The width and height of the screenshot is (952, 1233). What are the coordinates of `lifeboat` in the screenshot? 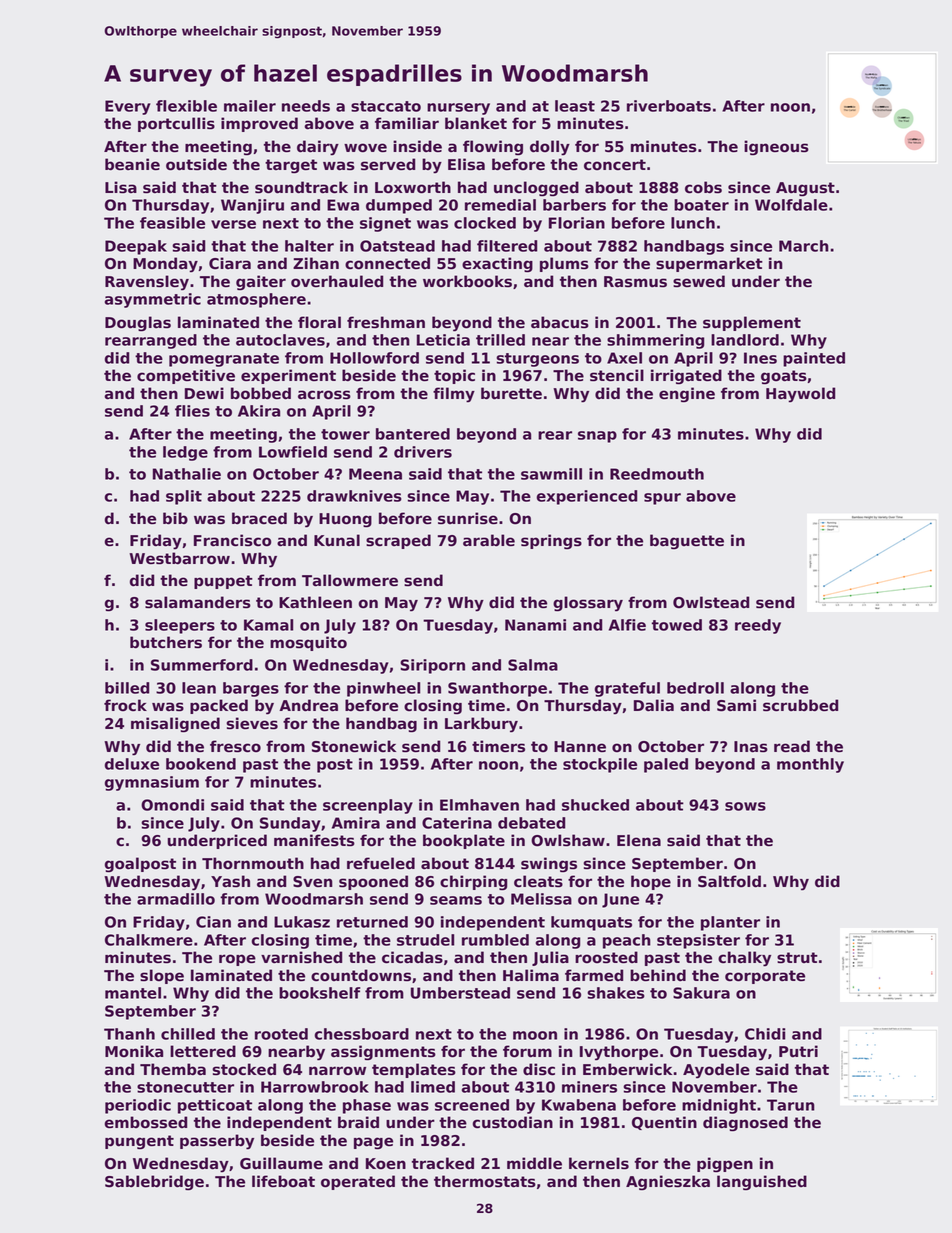 It's located at (283, 1181).
